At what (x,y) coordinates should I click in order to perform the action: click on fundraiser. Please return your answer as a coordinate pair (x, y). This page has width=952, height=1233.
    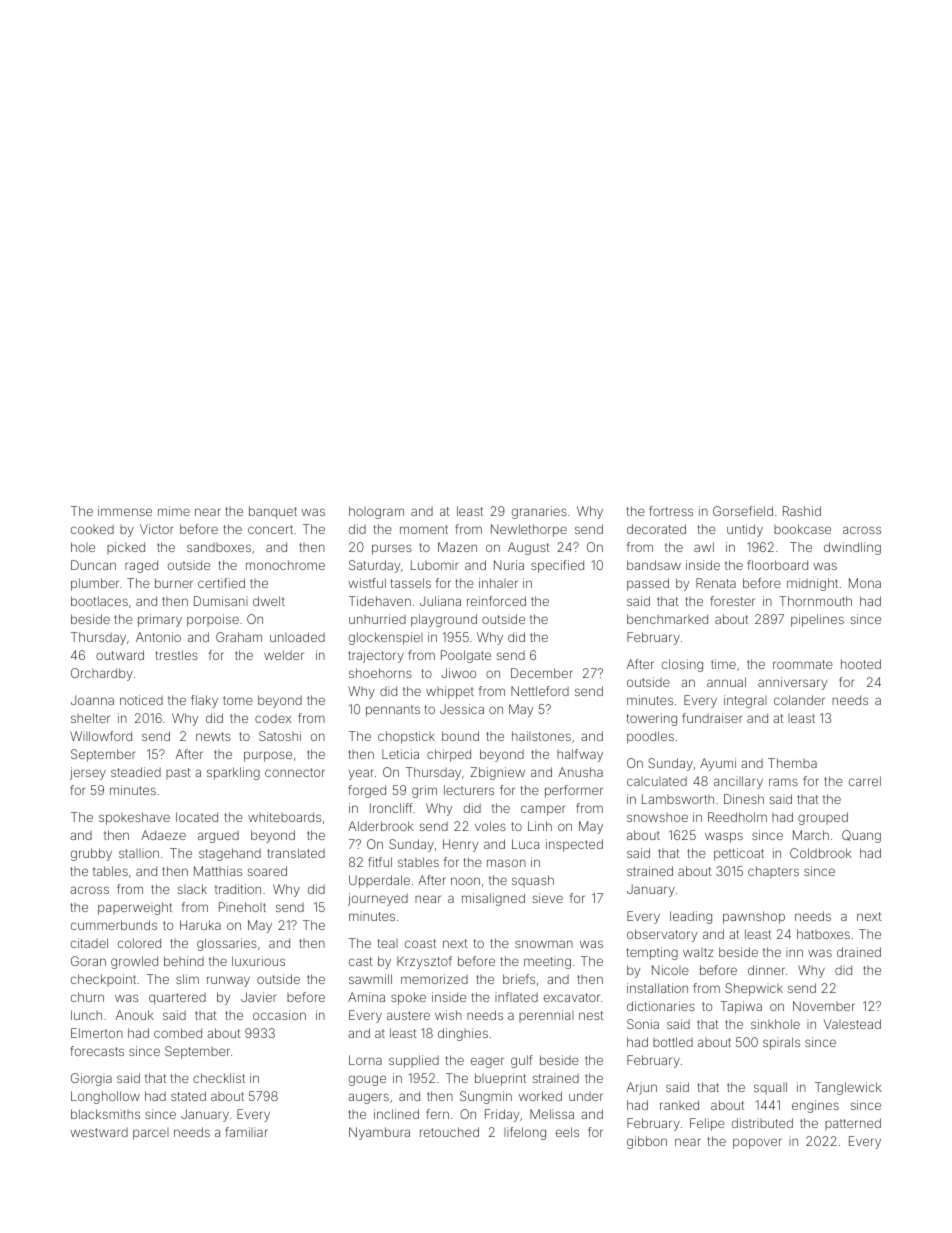
    Looking at the image, I should click on (712, 718).
